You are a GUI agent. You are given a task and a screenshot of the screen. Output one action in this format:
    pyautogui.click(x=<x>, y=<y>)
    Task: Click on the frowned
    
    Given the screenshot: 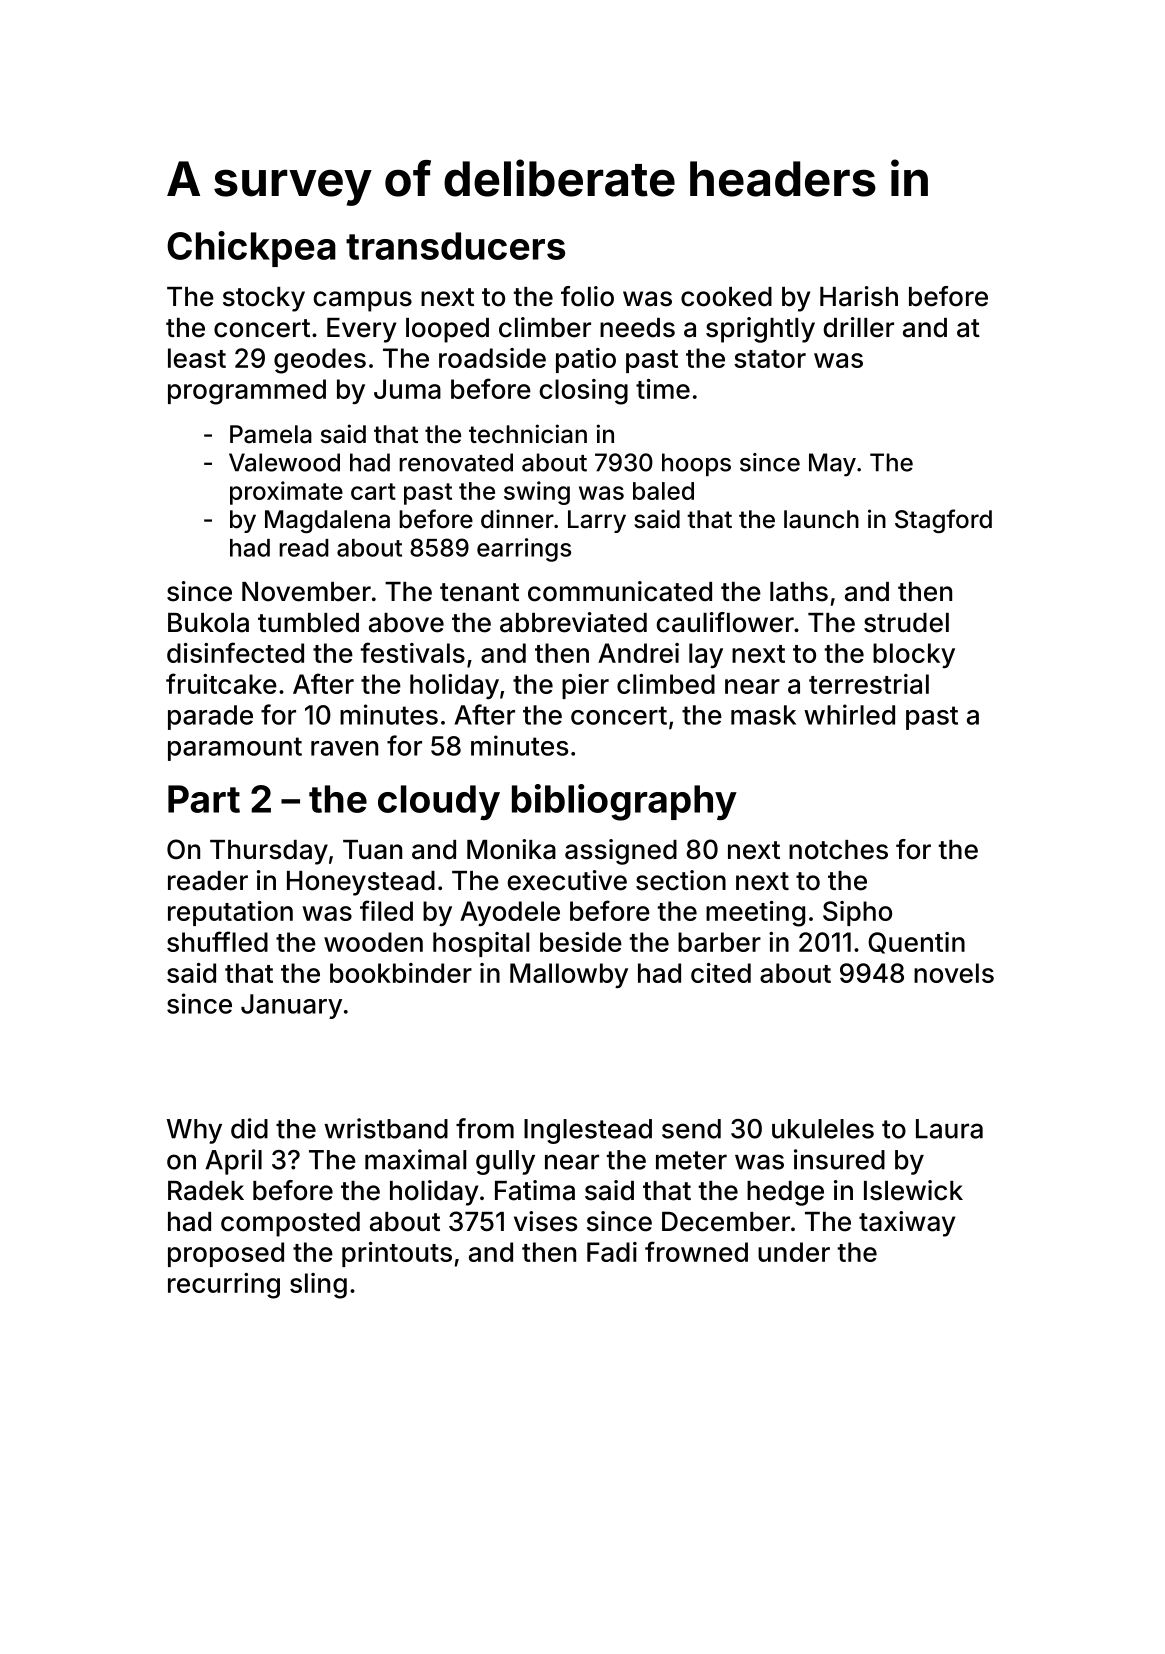 What is the action you would take?
    pyautogui.click(x=696, y=1251)
